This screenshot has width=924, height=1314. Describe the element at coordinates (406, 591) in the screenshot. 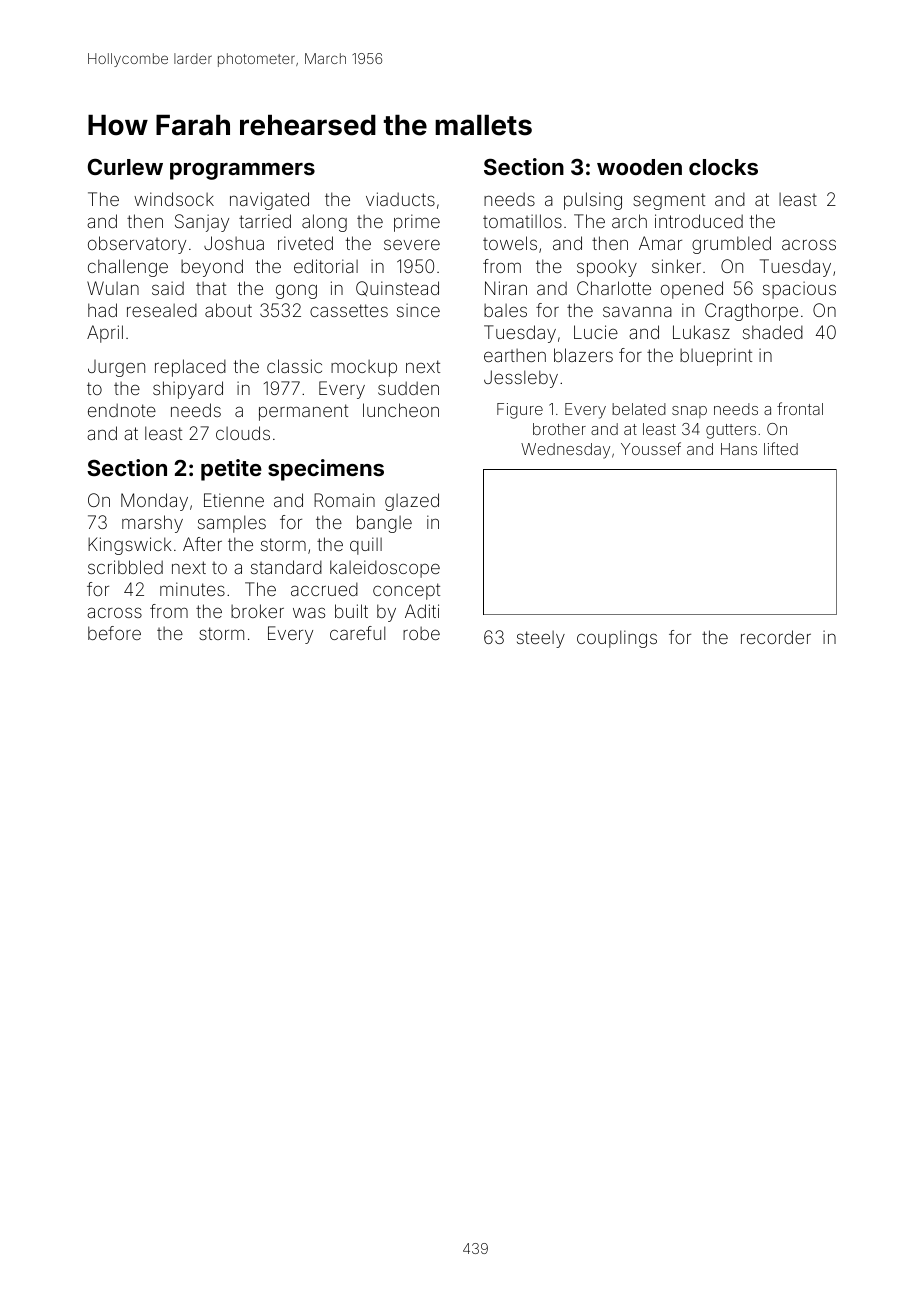

I see `concept` at that location.
